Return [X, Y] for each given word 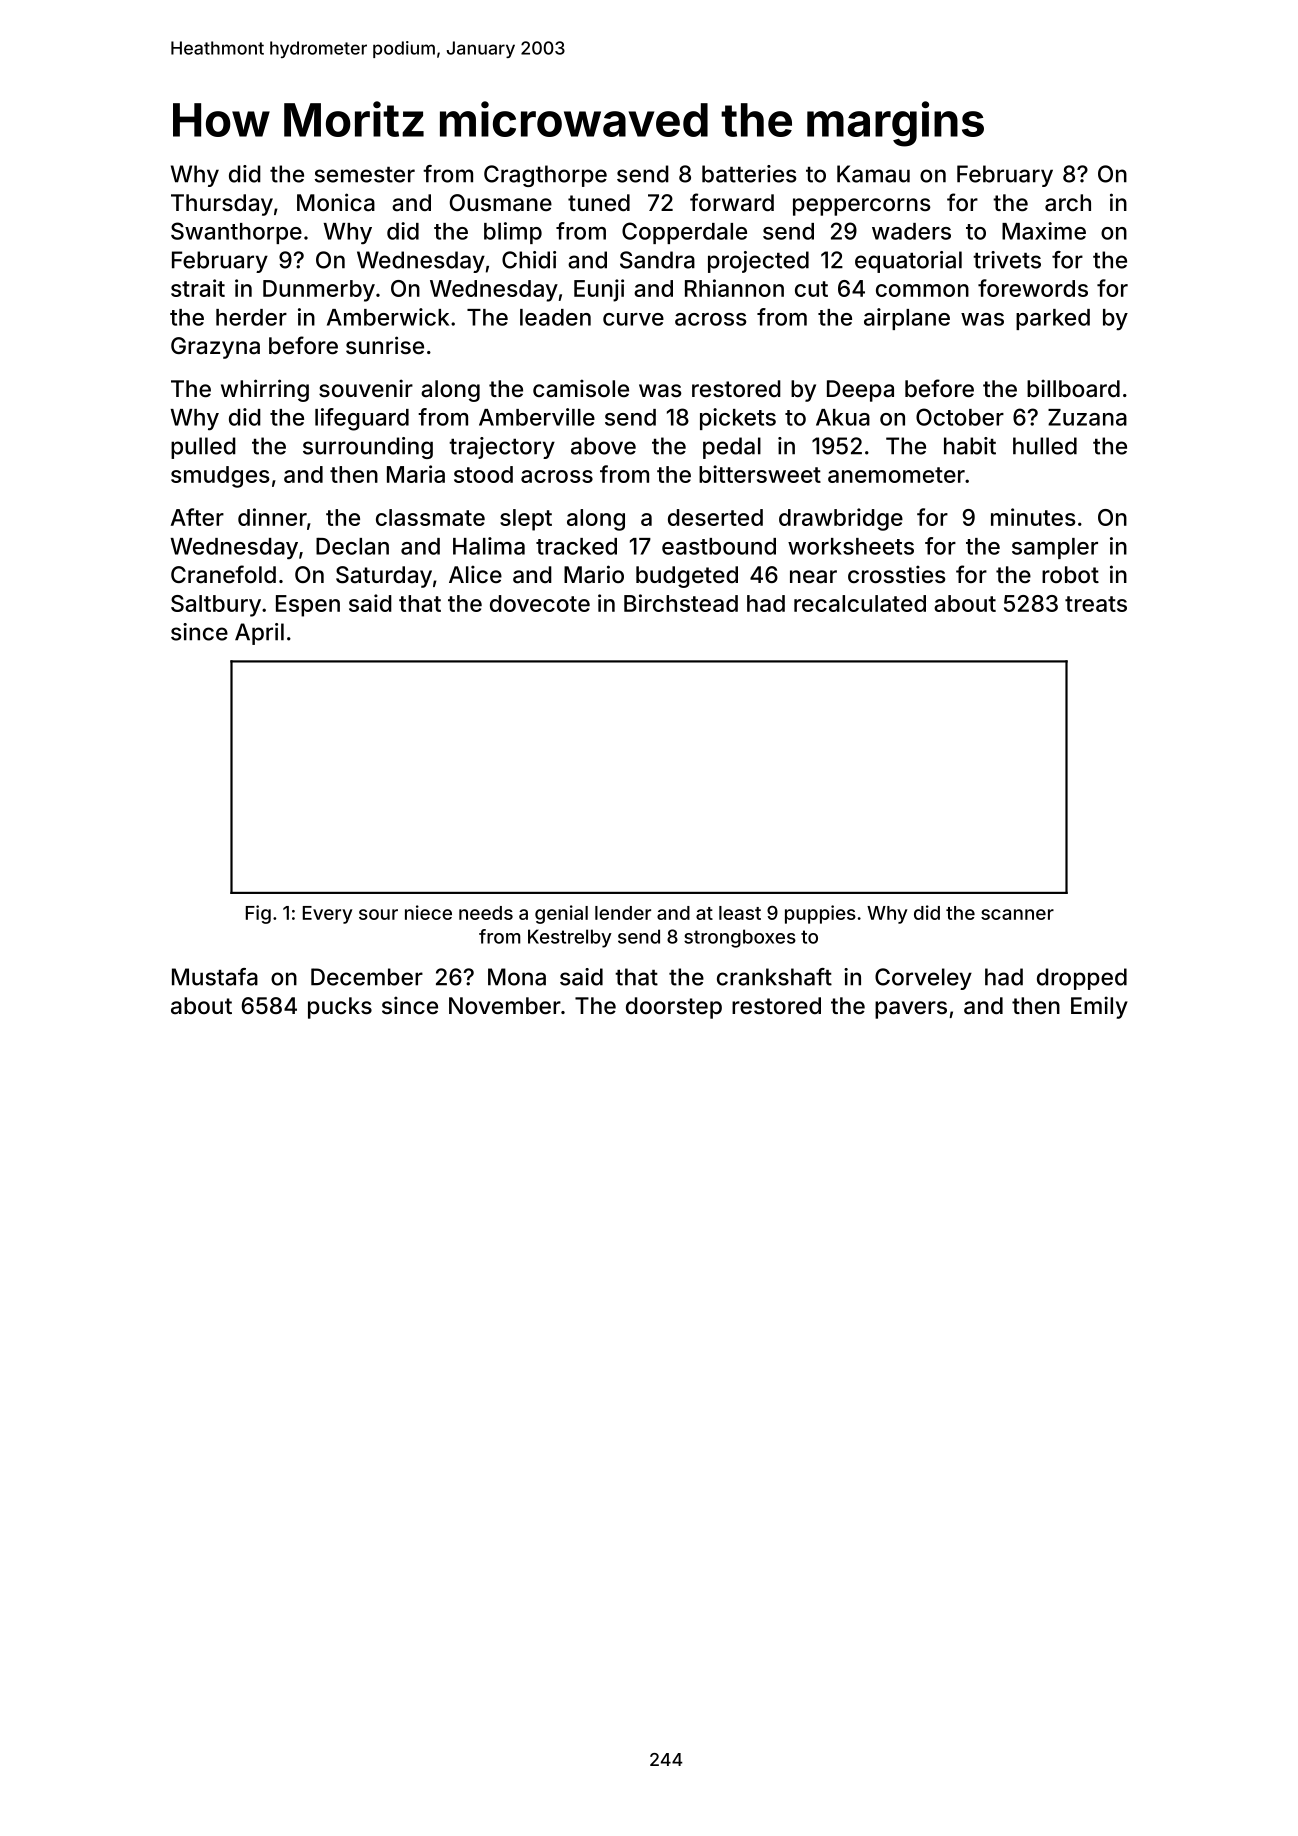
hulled [1045, 446]
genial [561, 914]
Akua [843, 417]
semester [364, 175]
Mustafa [215, 977]
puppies [820, 914]
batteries [749, 174]
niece [428, 912]
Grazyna [215, 348]
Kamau [873, 174]
